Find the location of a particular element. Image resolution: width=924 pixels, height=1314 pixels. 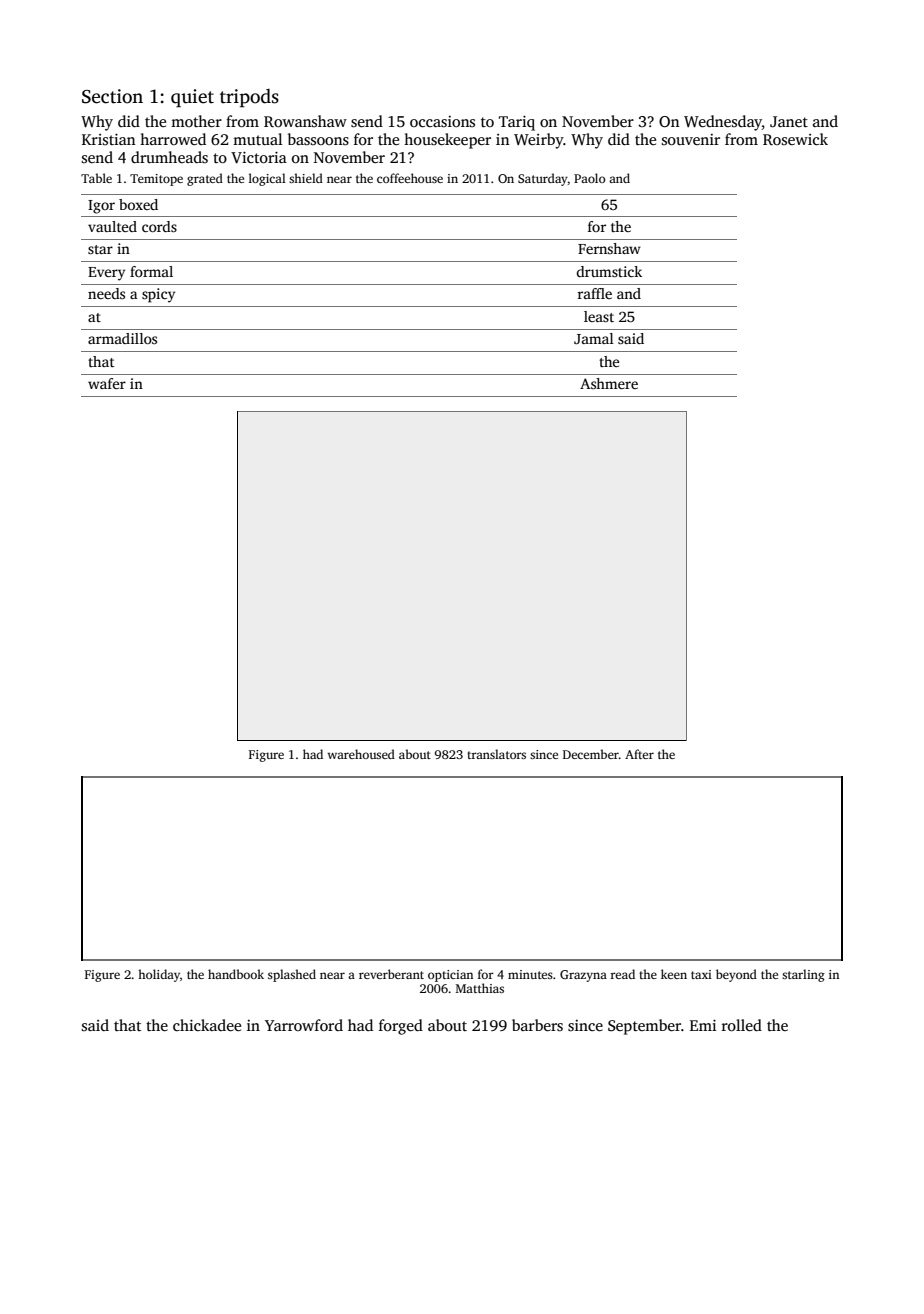

Tariq is located at coordinates (517, 123).
